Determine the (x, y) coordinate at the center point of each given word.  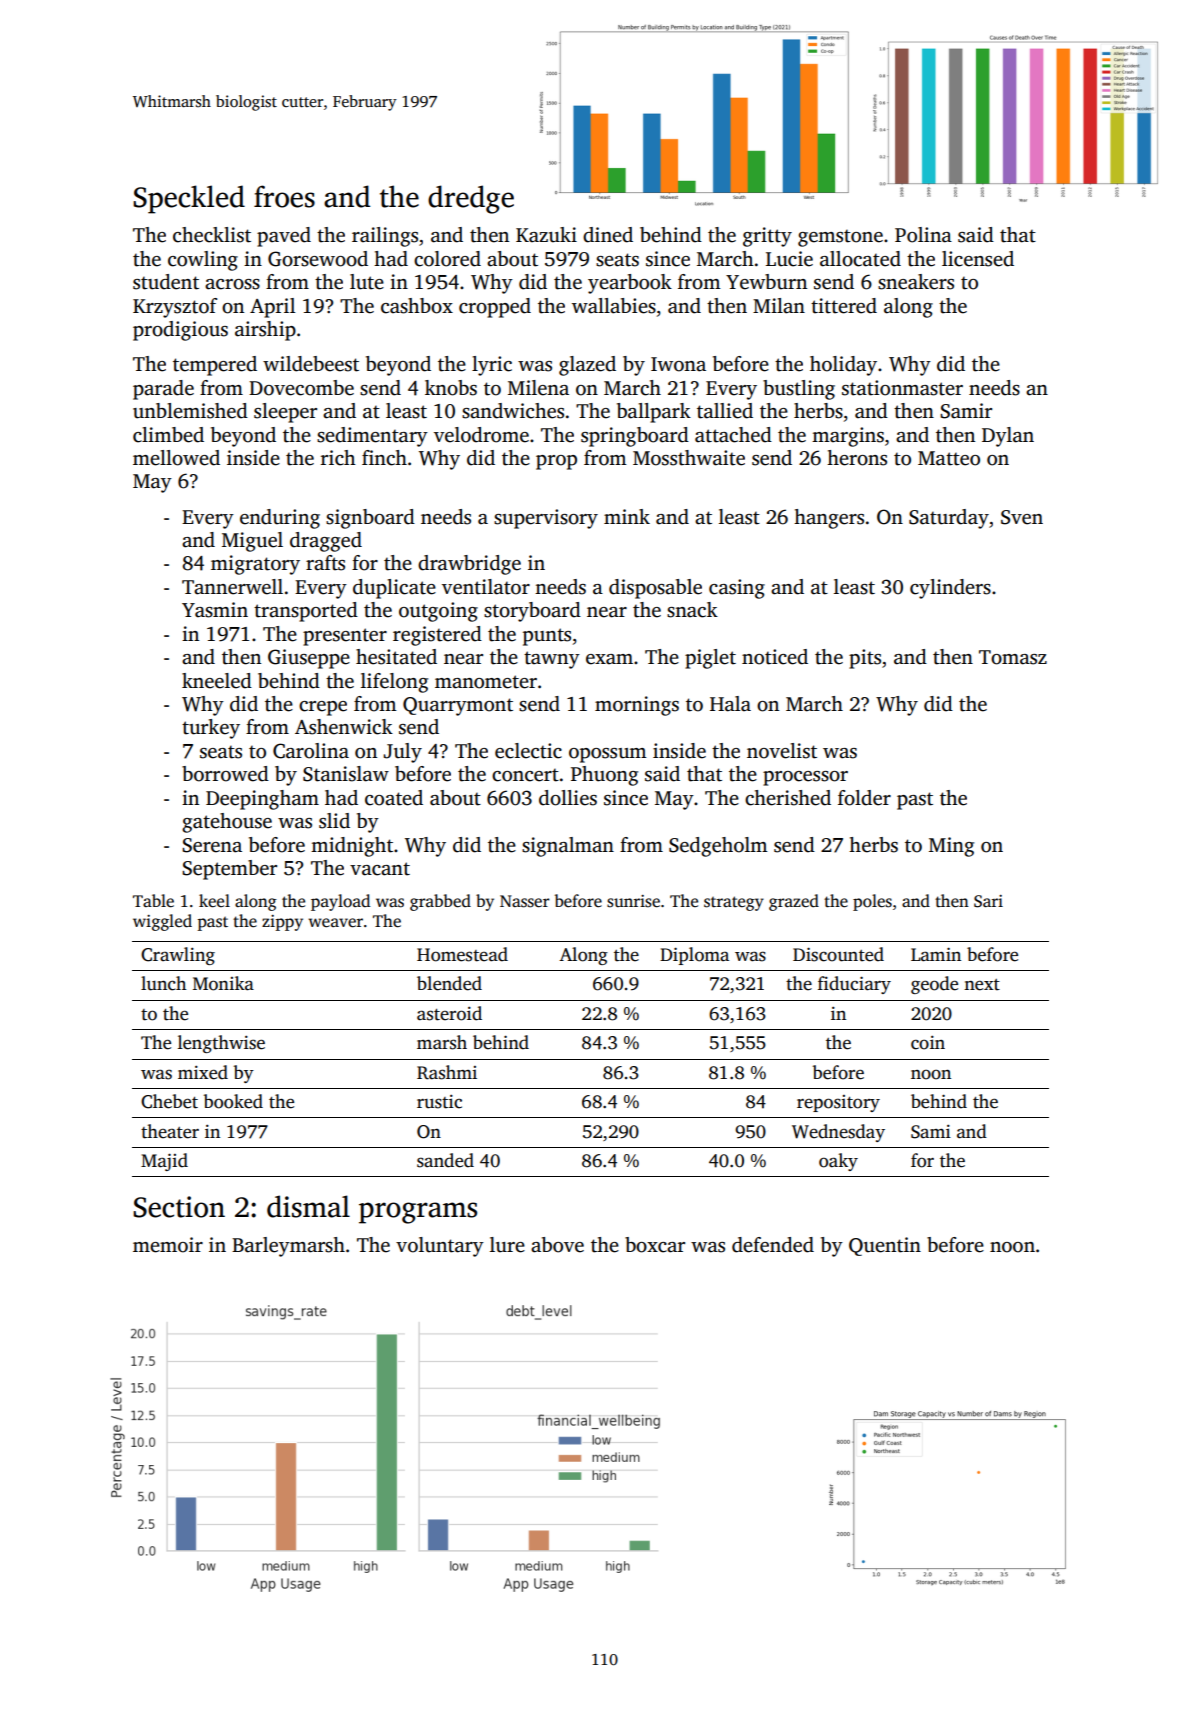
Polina (923, 235)
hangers (829, 519)
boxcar (655, 1245)
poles (872, 902)
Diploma (694, 956)
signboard (370, 519)
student (166, 282)
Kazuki (546, 235)
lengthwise (221, 1044)
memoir (168, 1245)
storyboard (532, 612)
